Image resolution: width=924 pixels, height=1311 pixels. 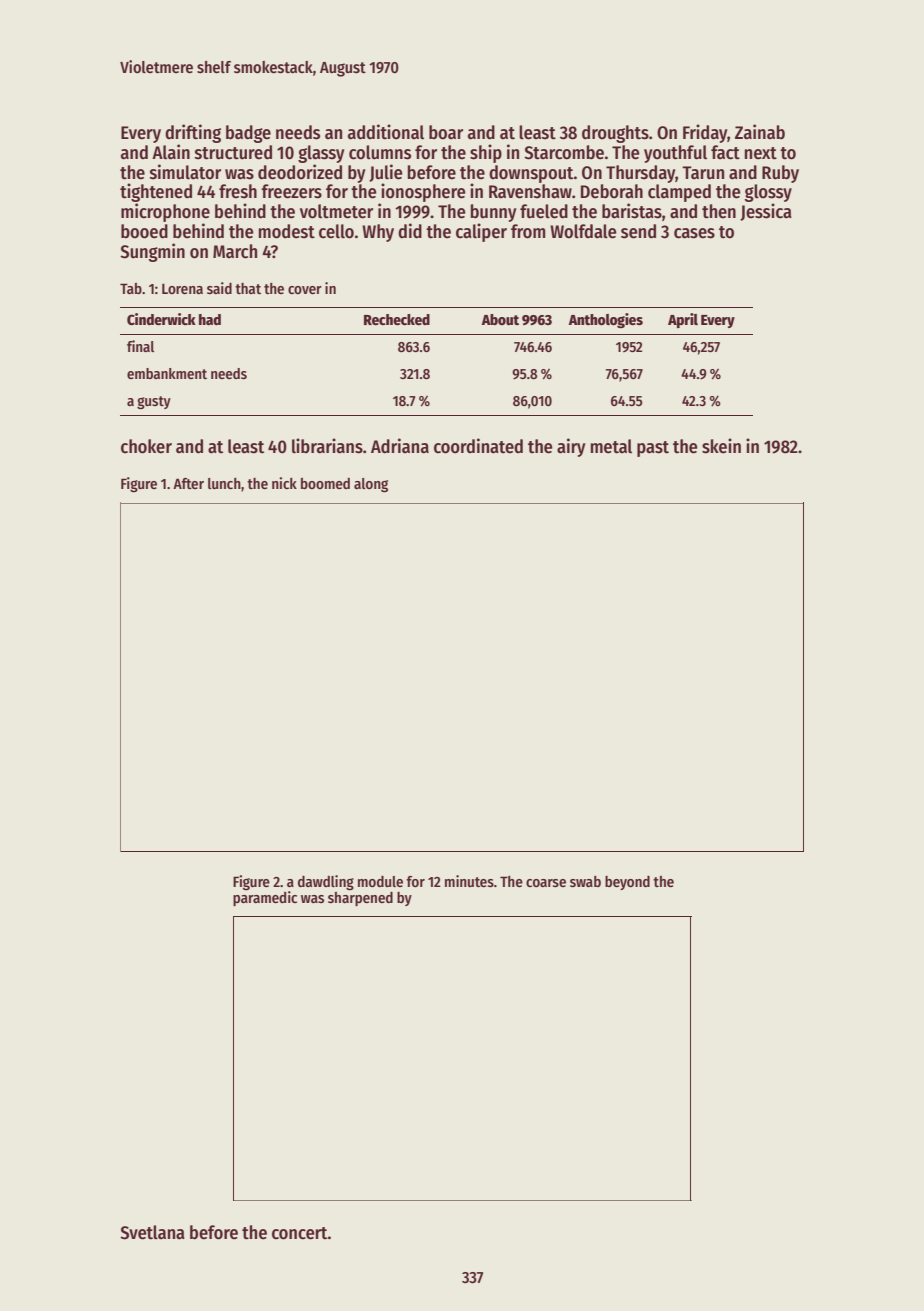 What do you see at coordinates (611, 446) in the screenshot?
I see `metal` at bounding box center [611, 446].
